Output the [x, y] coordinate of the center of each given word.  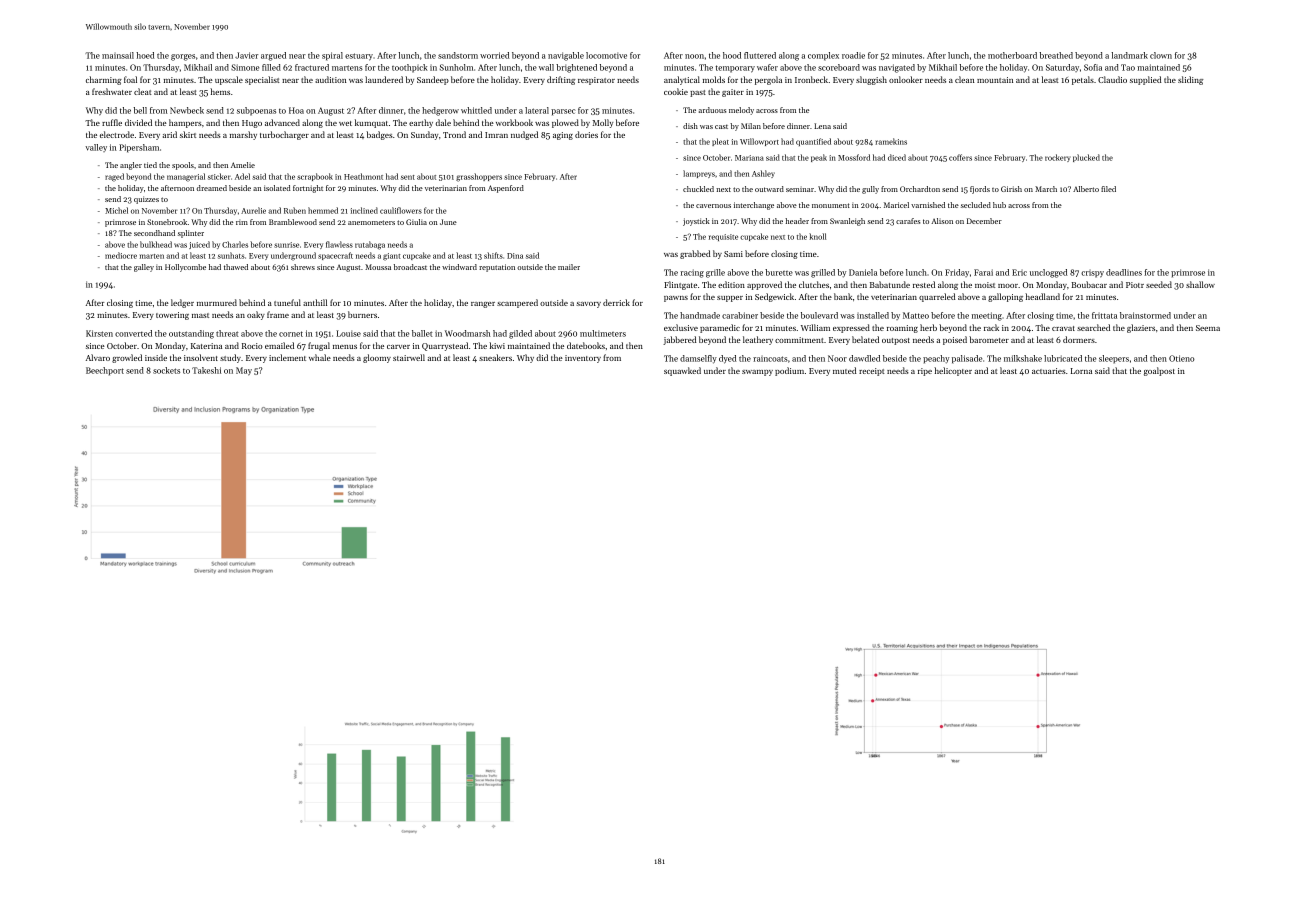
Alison [942, 221]
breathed [1056, 55]
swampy [757, 373]
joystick [696, 222]
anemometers [371, 222]
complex [823, 56]
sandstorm [458, 55]
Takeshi [206, 370]
